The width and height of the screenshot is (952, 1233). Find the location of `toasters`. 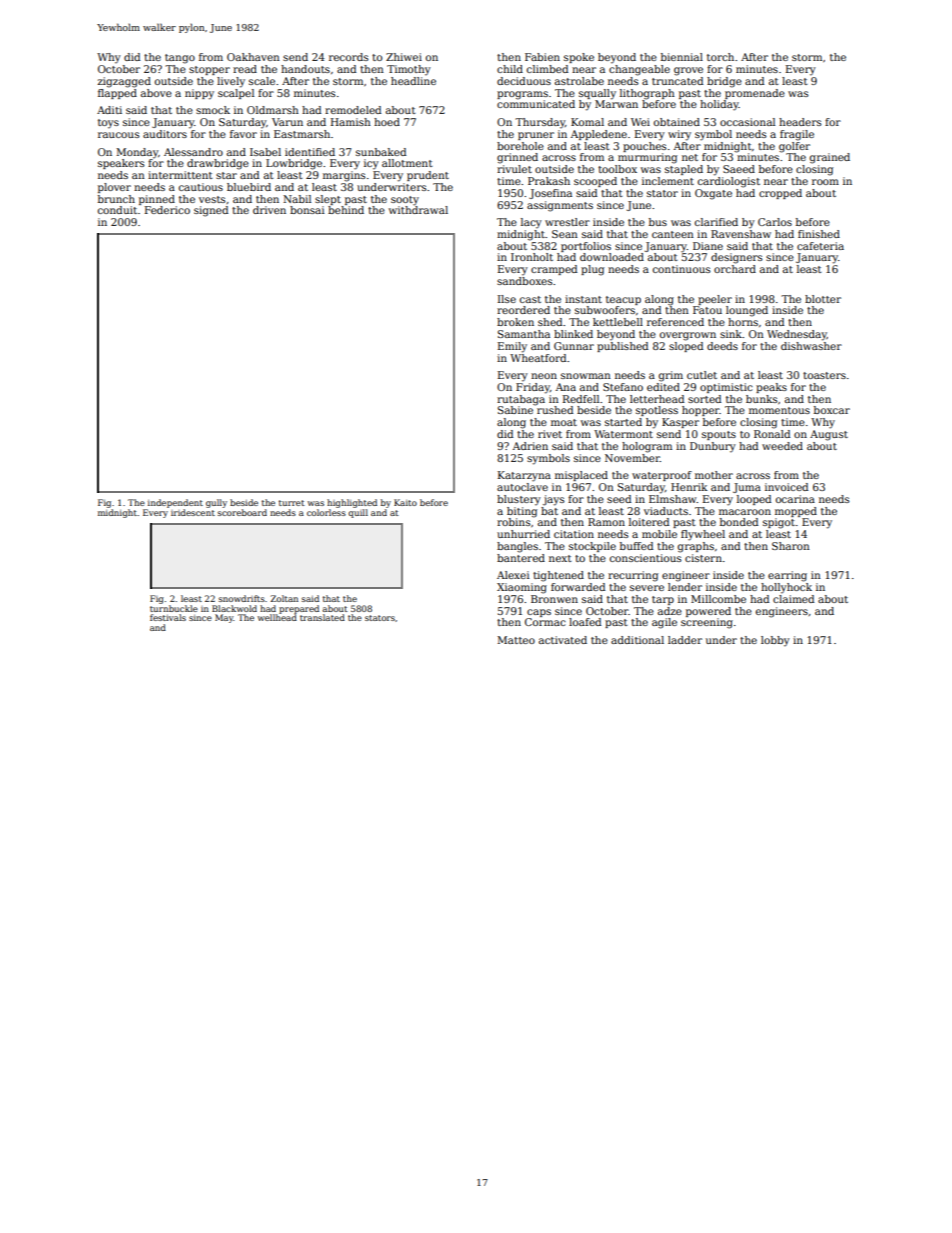

toasters is located at coordinates (824, 375).
